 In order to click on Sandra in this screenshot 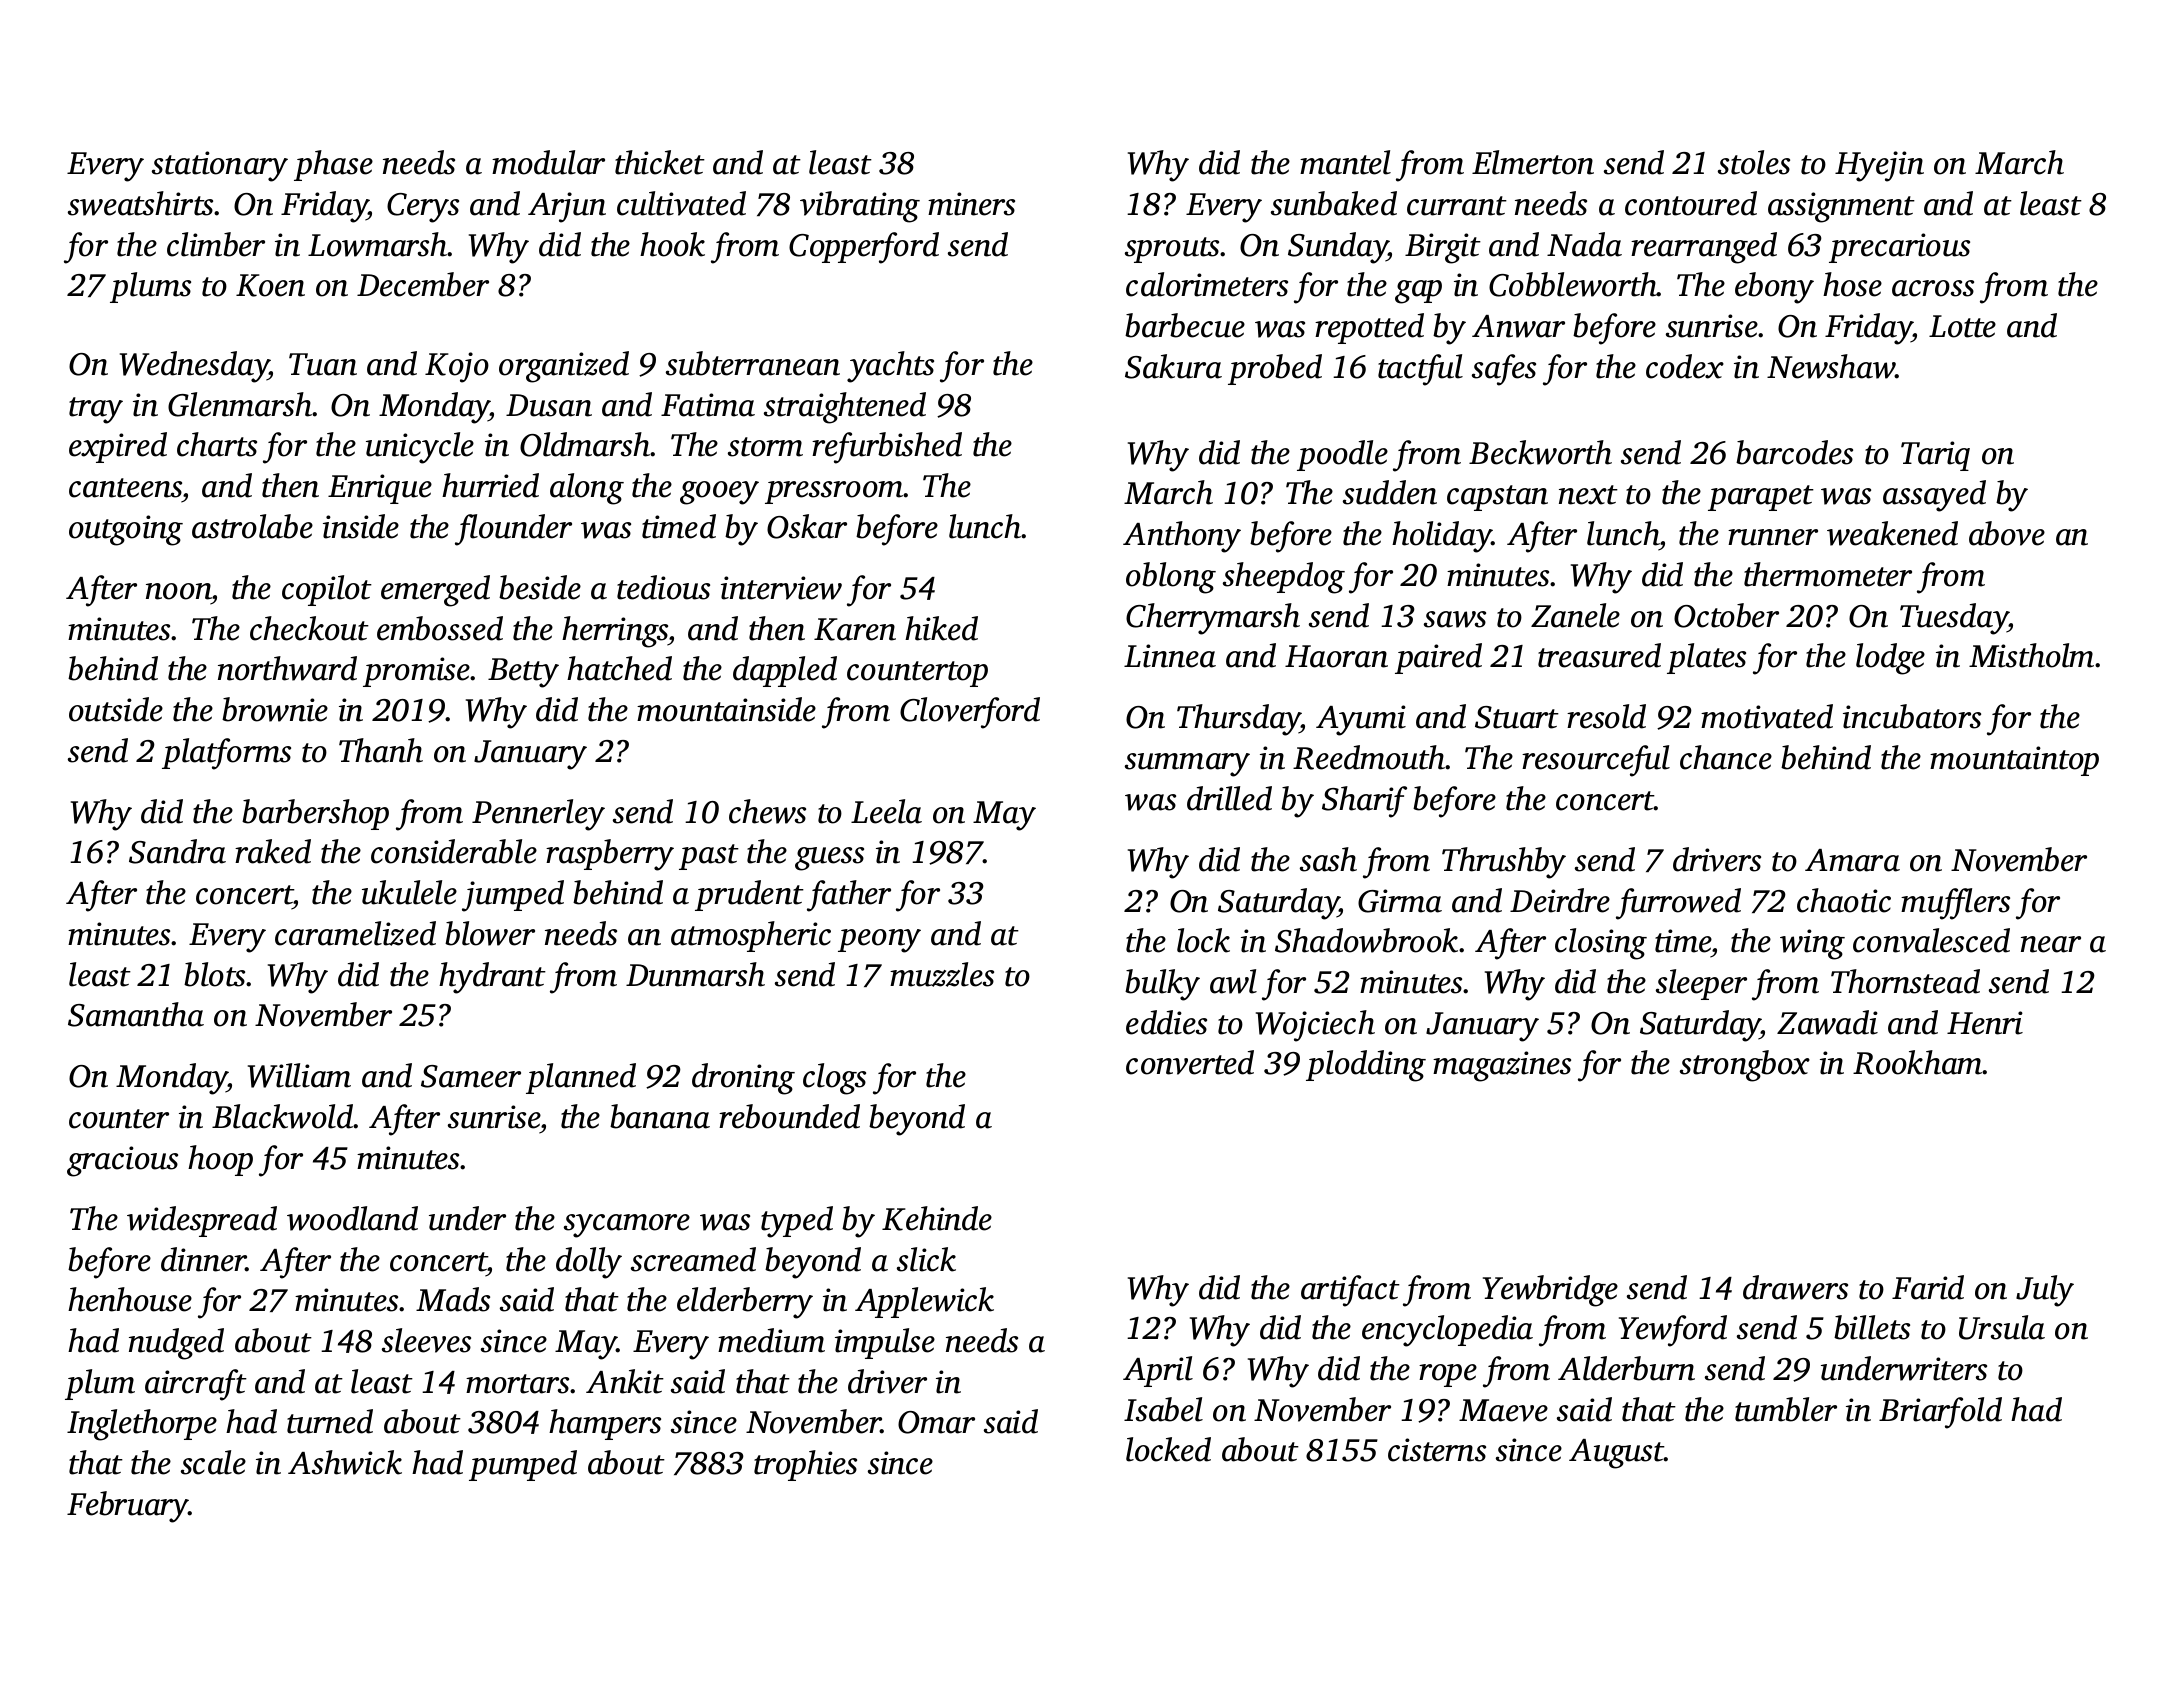, I will do `click(177, 851)`.
